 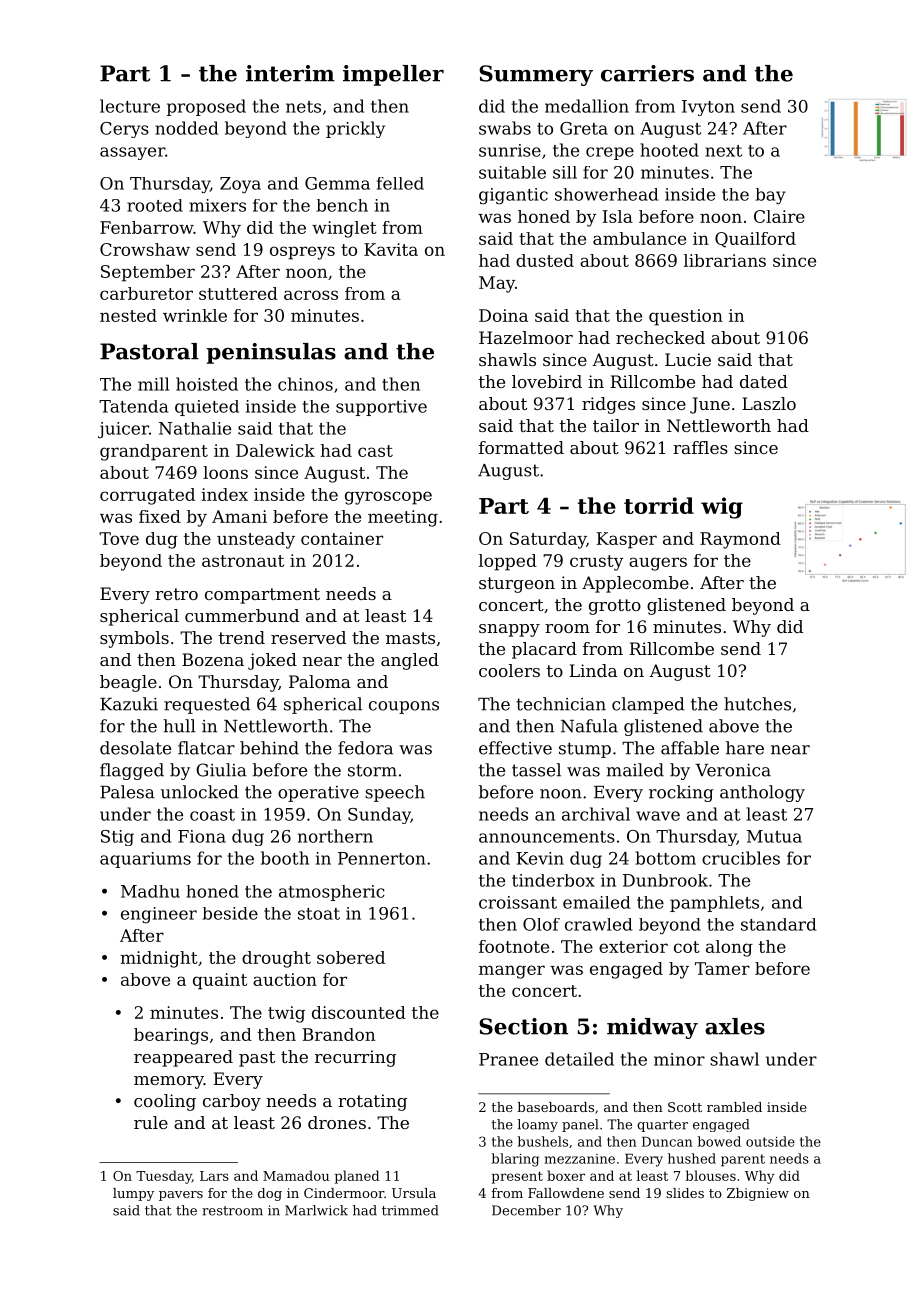 What do you see at coordinates (403, 518) in the document?
I see `meeting` at bounding box center [403, 518].
